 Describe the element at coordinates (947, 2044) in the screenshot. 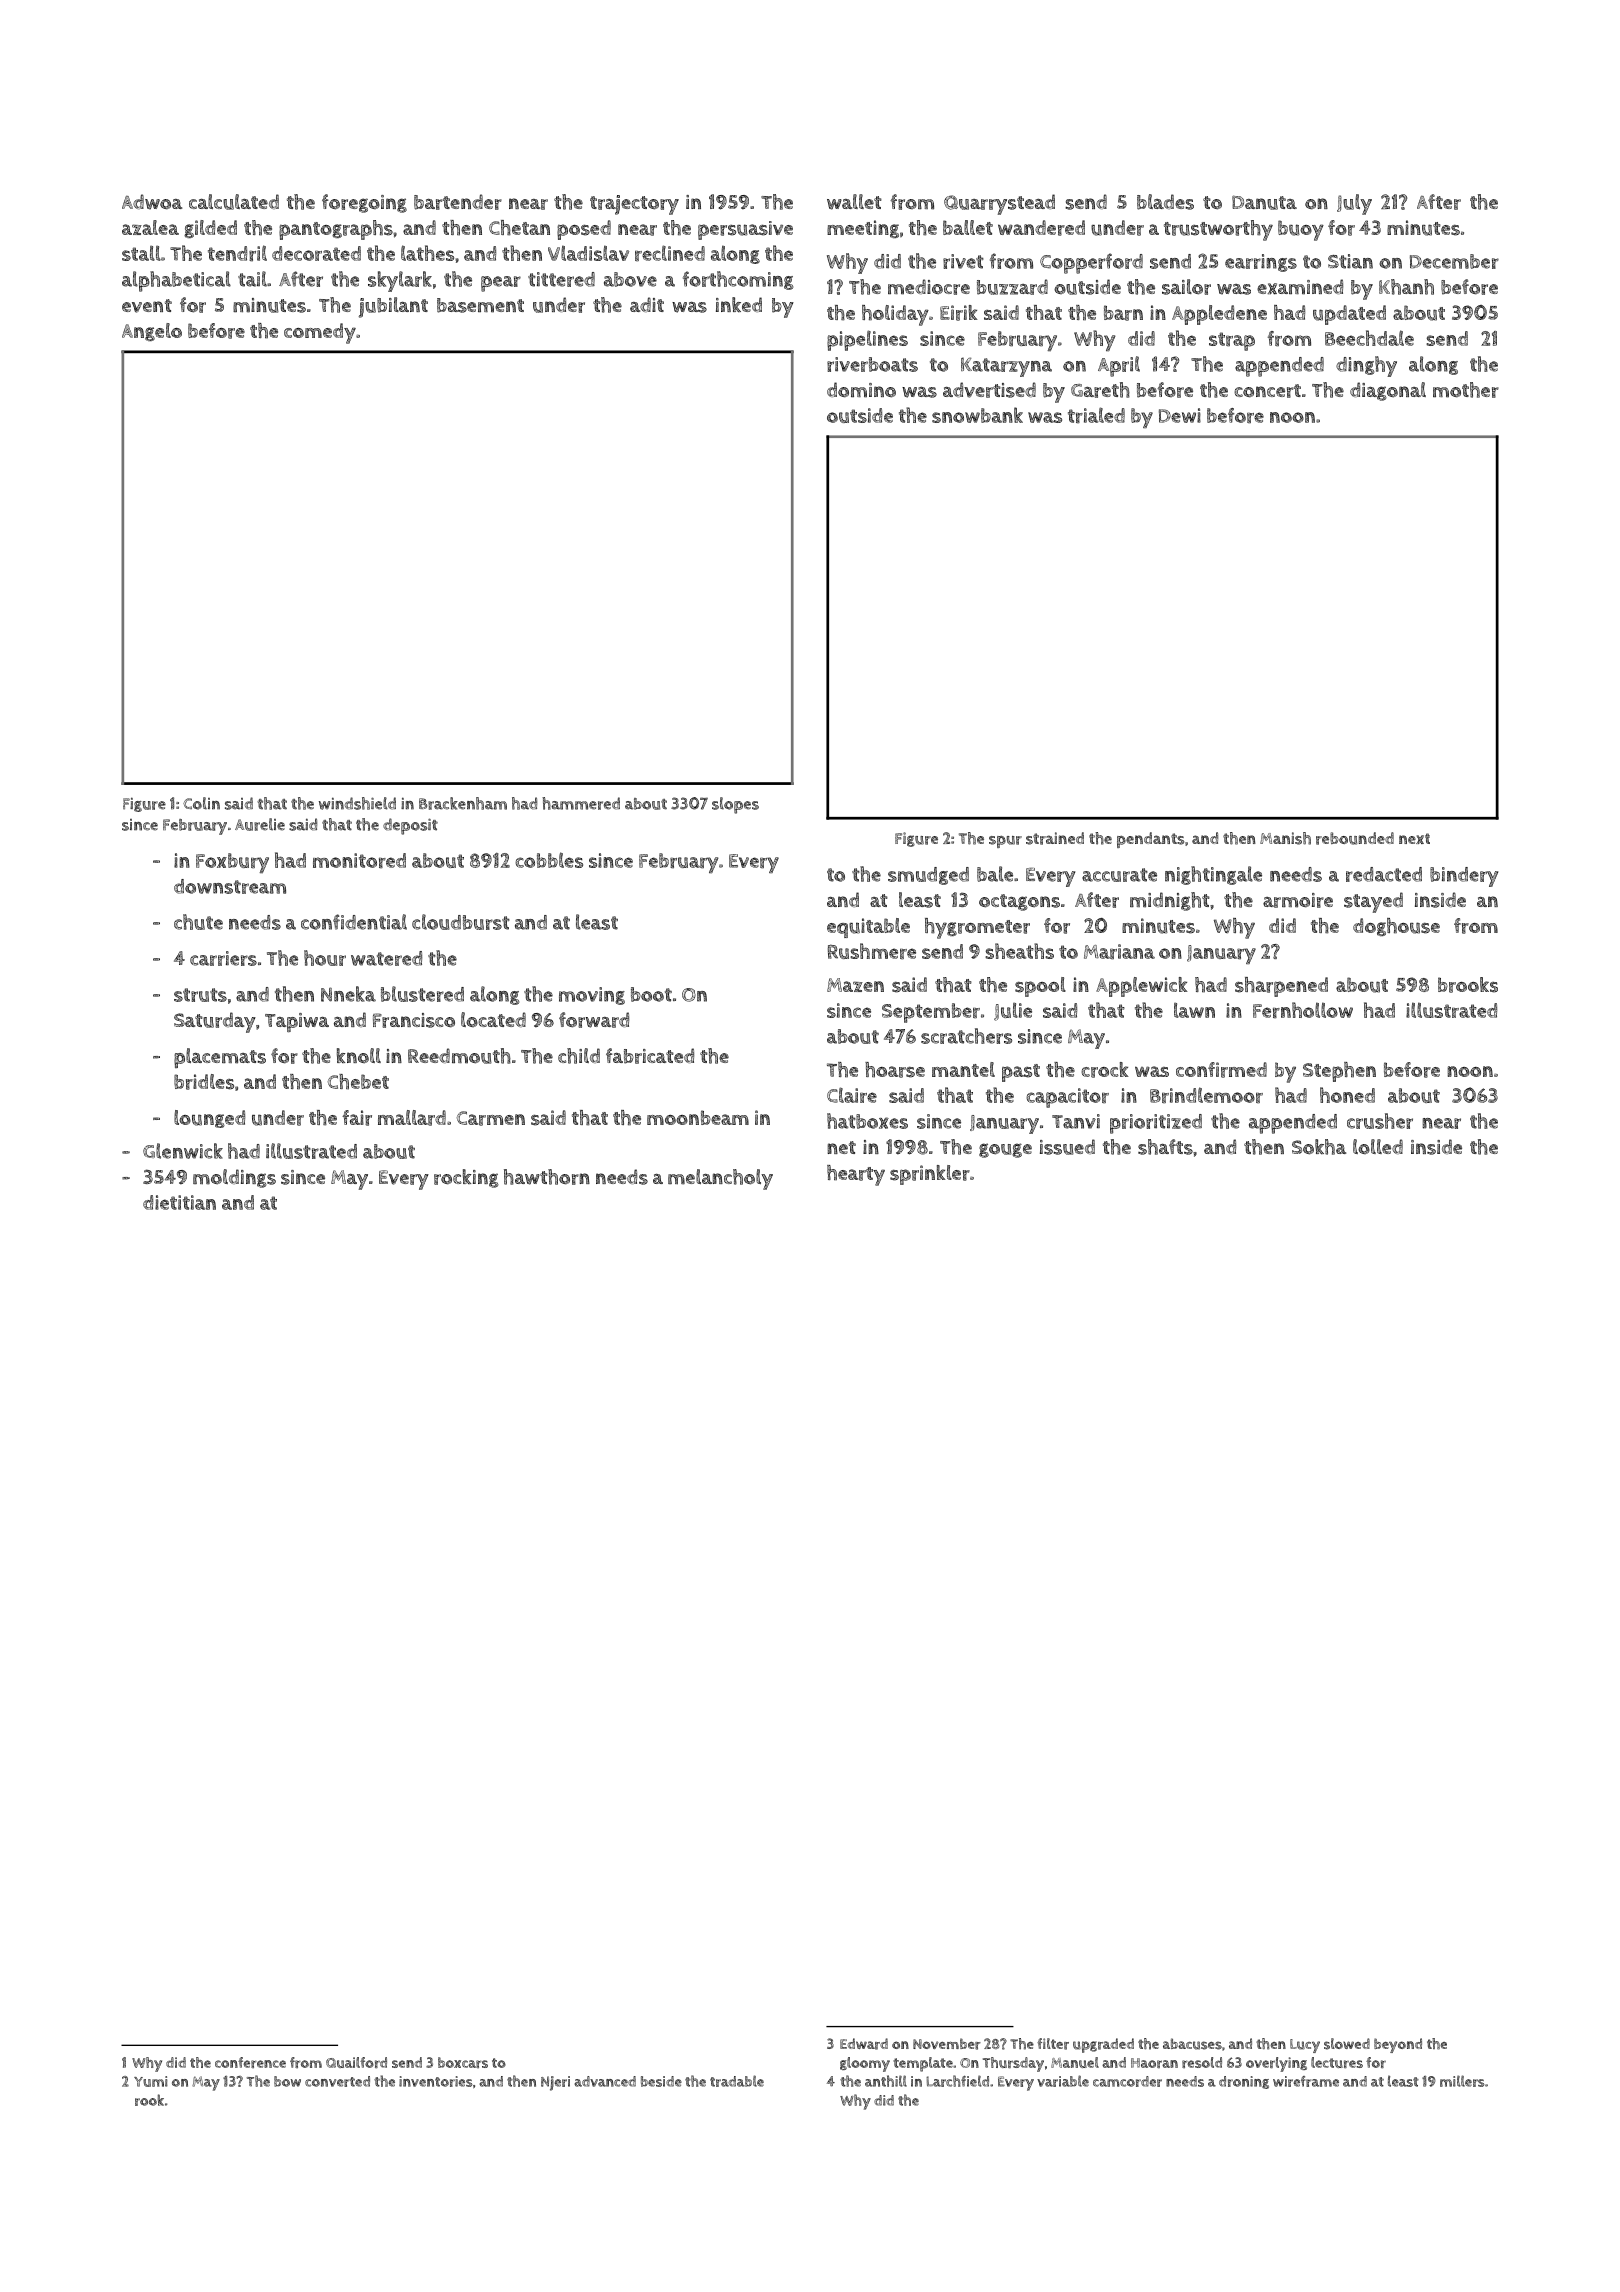

I see `November` at that location.
